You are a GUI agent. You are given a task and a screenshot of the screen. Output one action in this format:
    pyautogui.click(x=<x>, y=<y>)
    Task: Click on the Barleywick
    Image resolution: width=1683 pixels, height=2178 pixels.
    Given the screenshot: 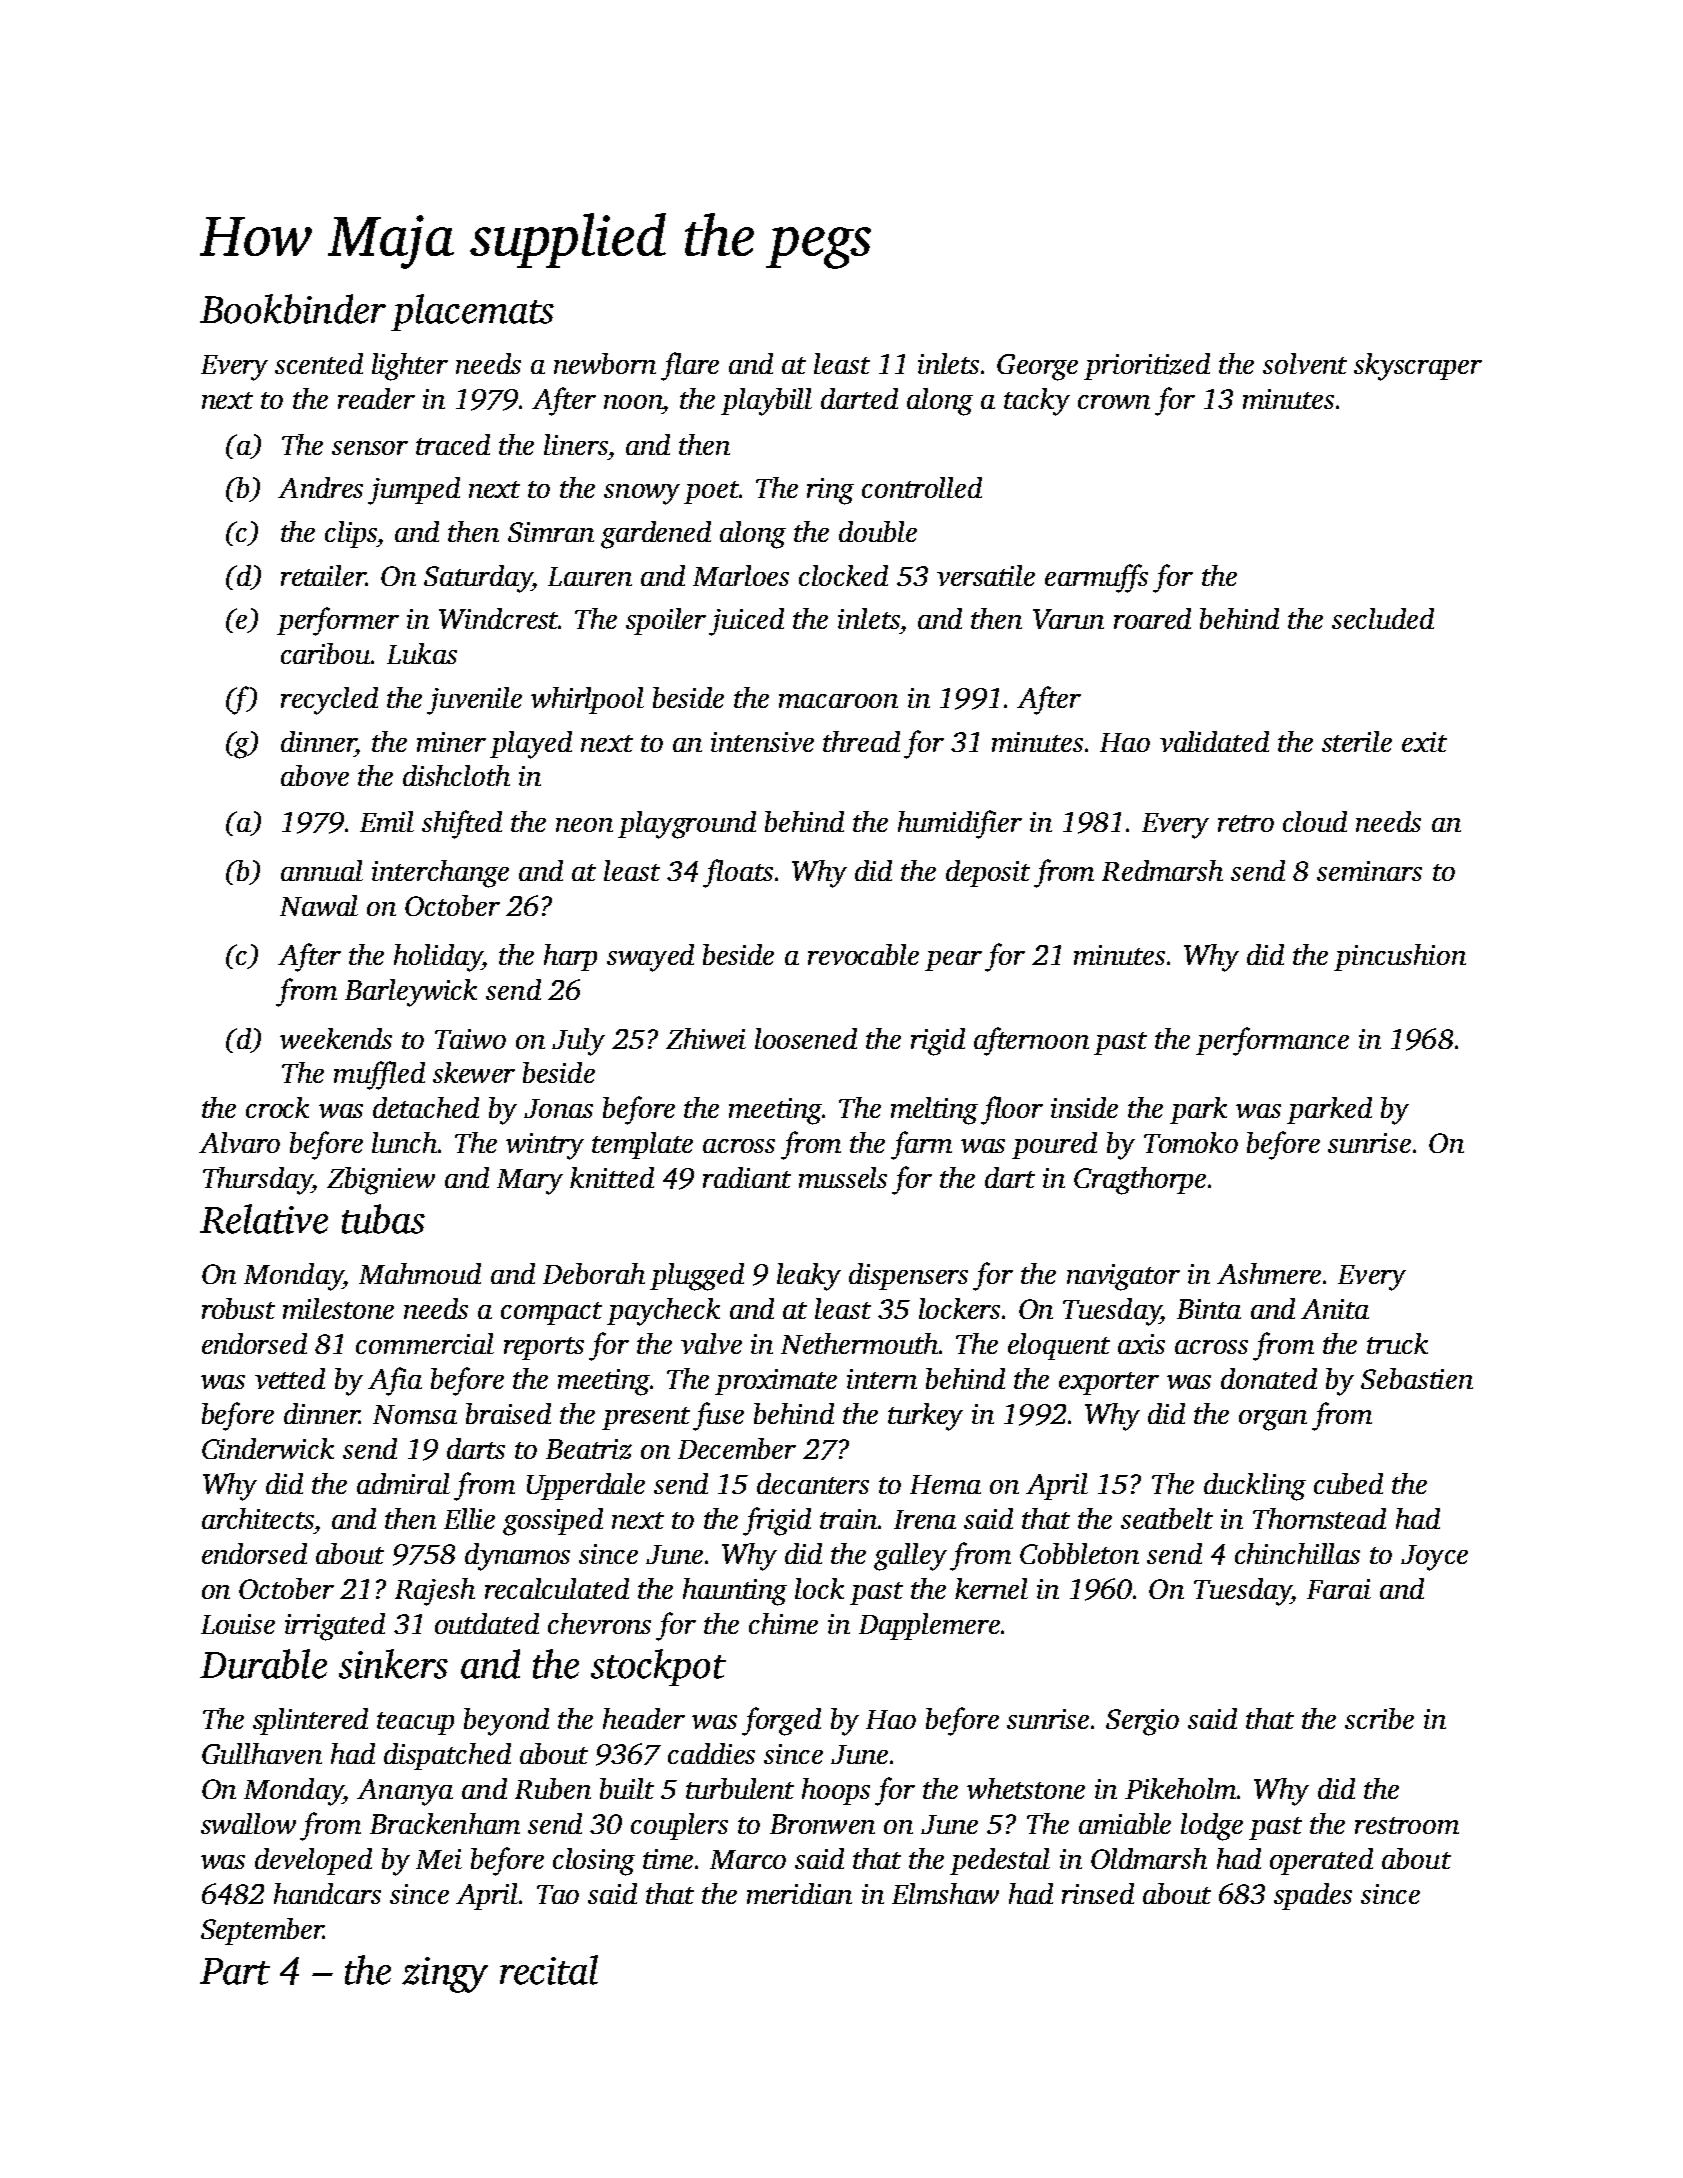 What is the action you would take?
    pyautogui.click(x=411, y=993)
